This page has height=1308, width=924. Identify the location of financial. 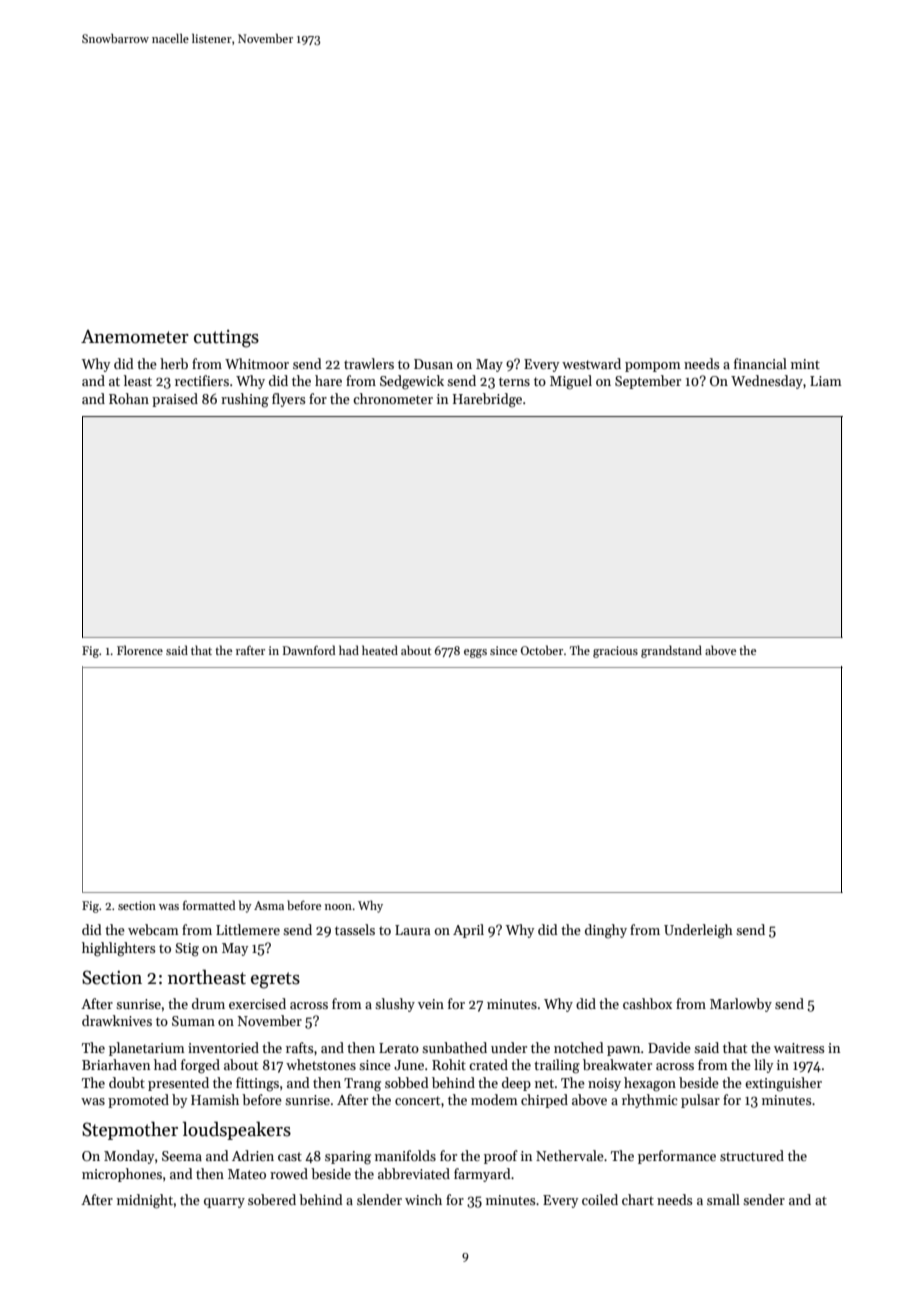
(760, 363).
